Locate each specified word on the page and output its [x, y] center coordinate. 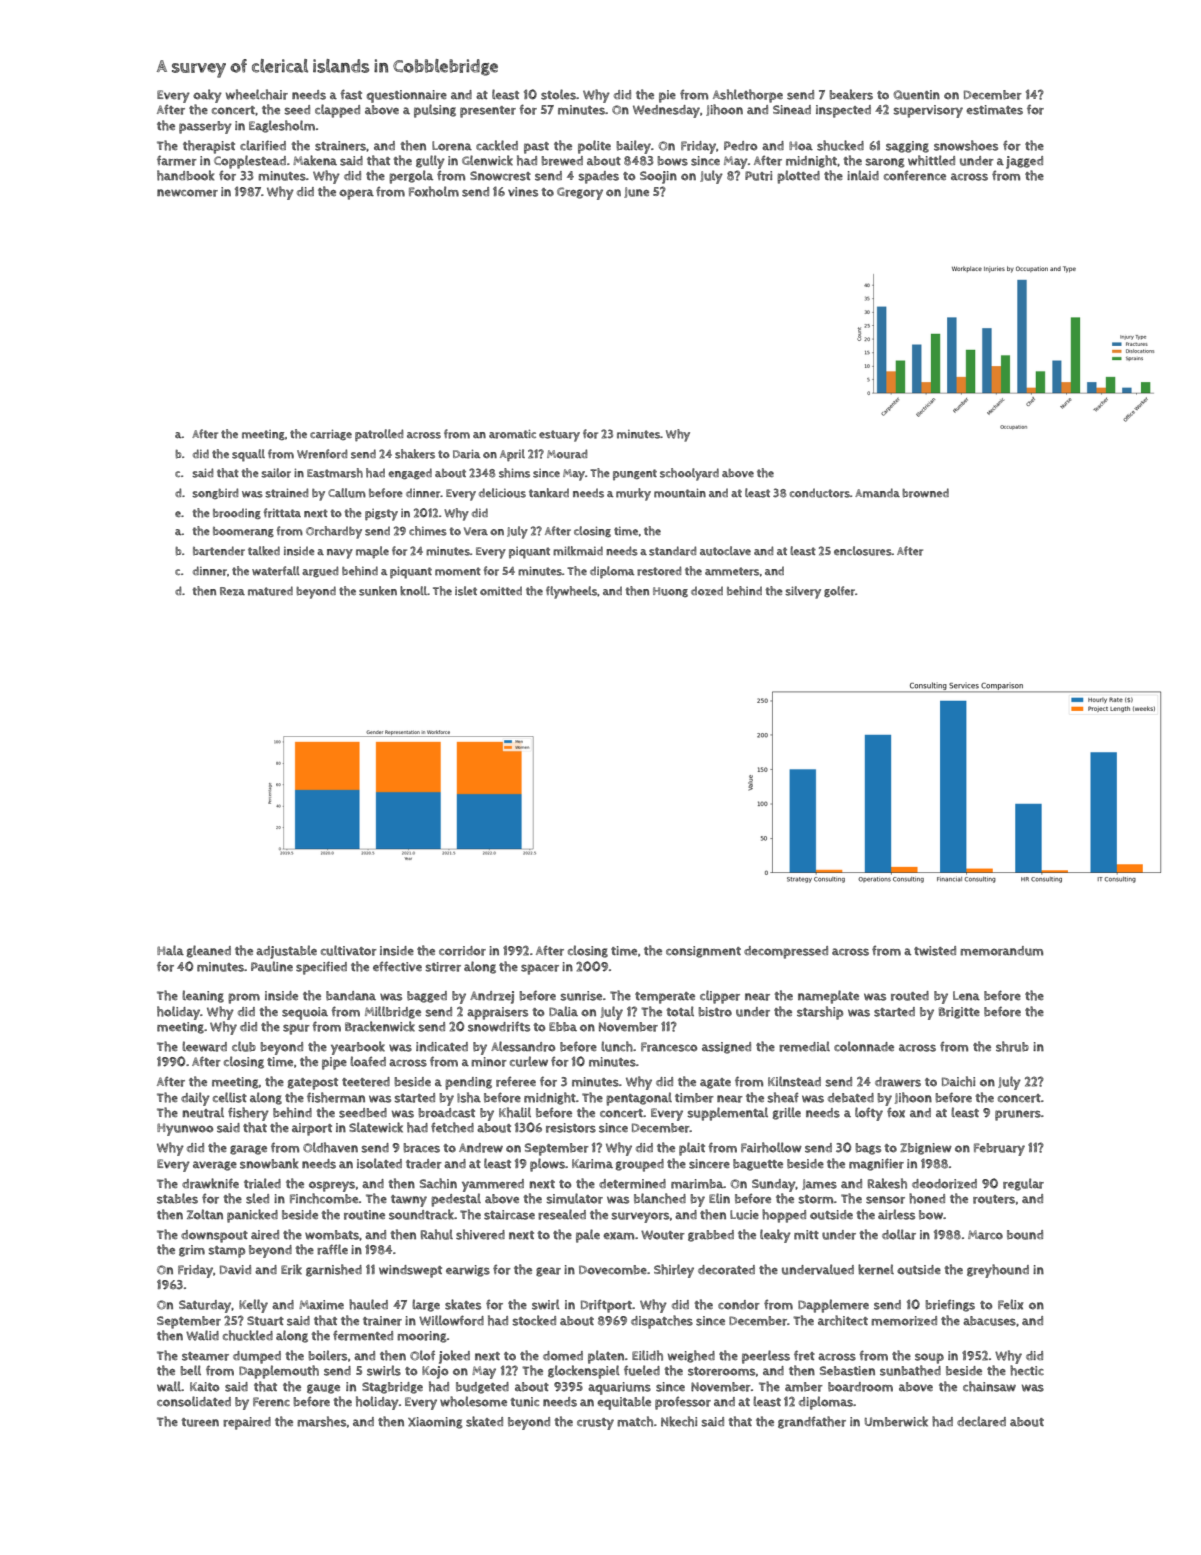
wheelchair [257, 94]
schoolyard [689, 474]
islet [466, 591]
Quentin [917, 95]
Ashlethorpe [748, 96]
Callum [347, 493]
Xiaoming [435, 1423]
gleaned [209, 951]
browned [925, 493]
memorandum [1001, 951]
